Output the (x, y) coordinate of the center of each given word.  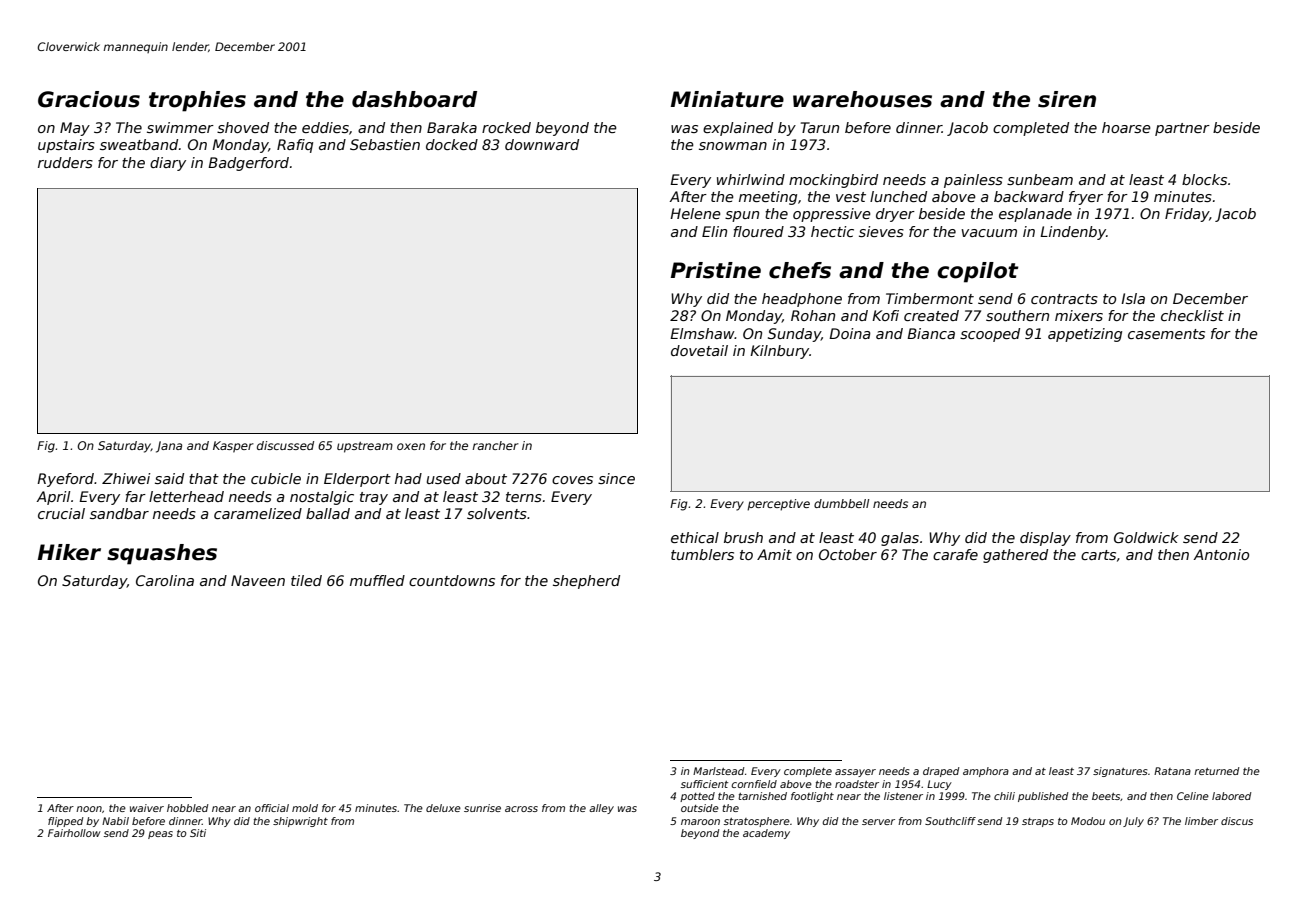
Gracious (89, 99)
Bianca (931, 333)
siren (1067, 99)
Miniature (727, 99)
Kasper (233, 447)
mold (305, 808)
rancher (495, 445)
